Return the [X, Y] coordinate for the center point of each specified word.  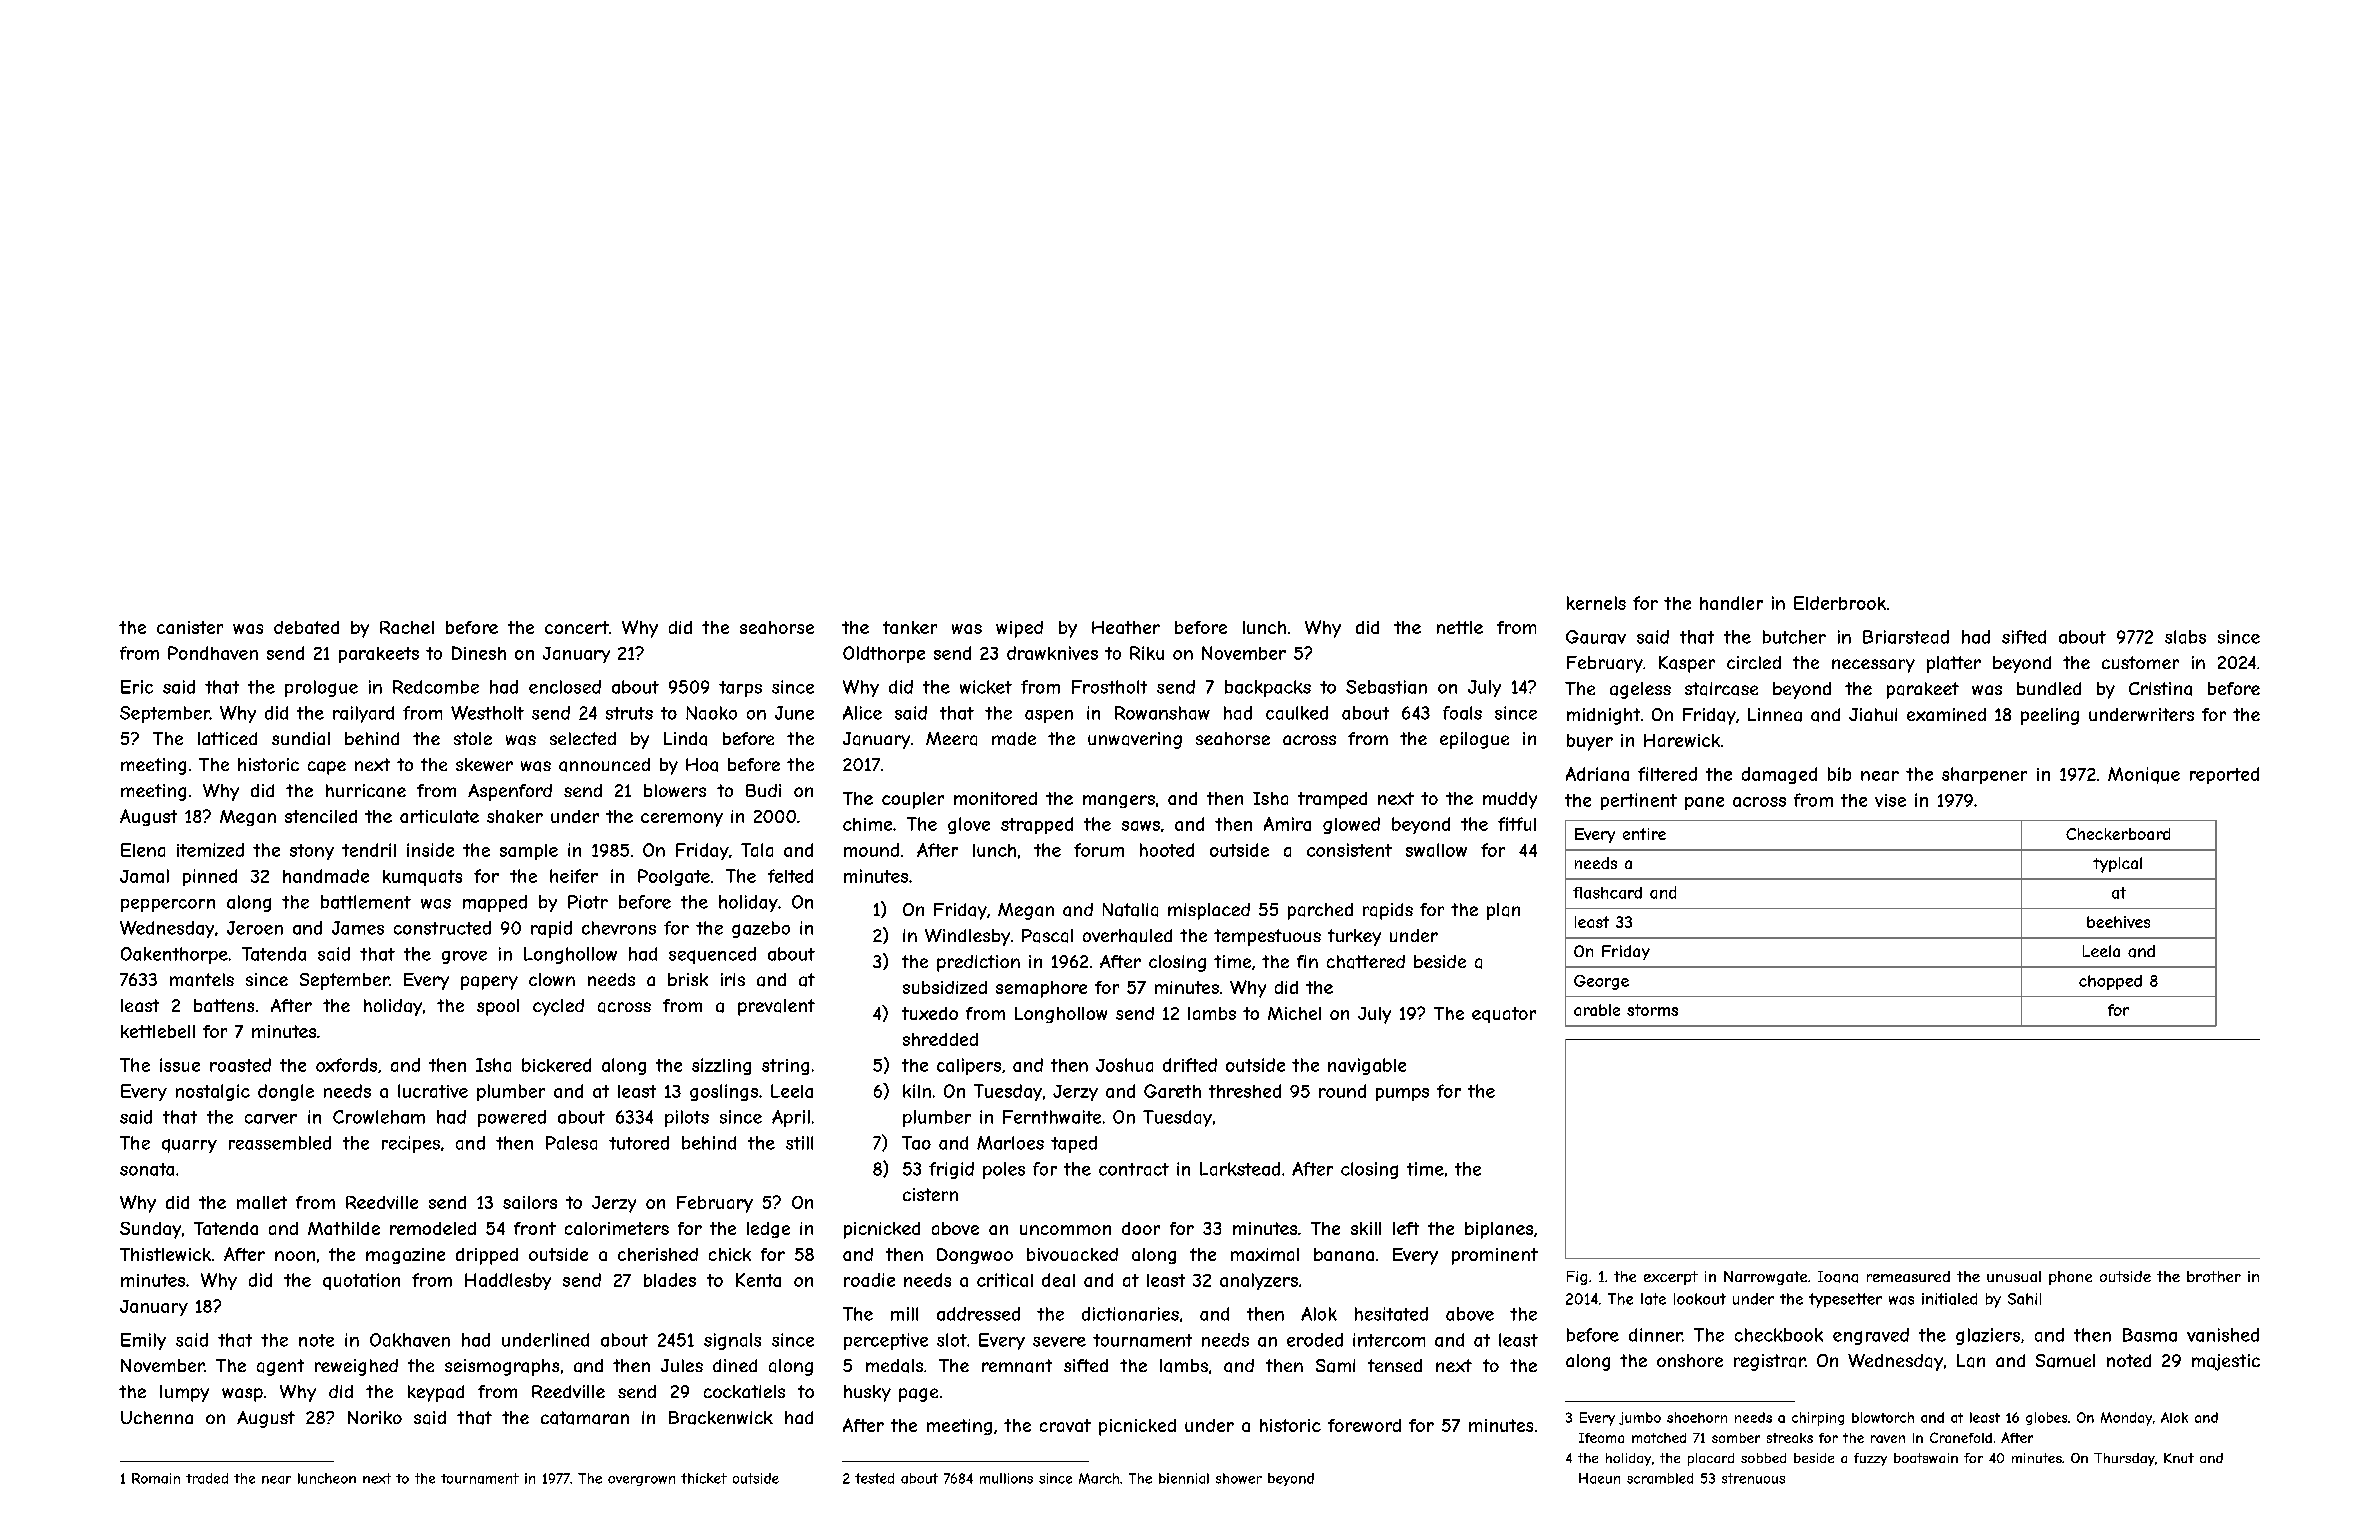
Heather [1126, 627]
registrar [1769, 1362]
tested [874, 1478]
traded [207, 1478]
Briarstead [1906, 637]
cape [327, 768]
